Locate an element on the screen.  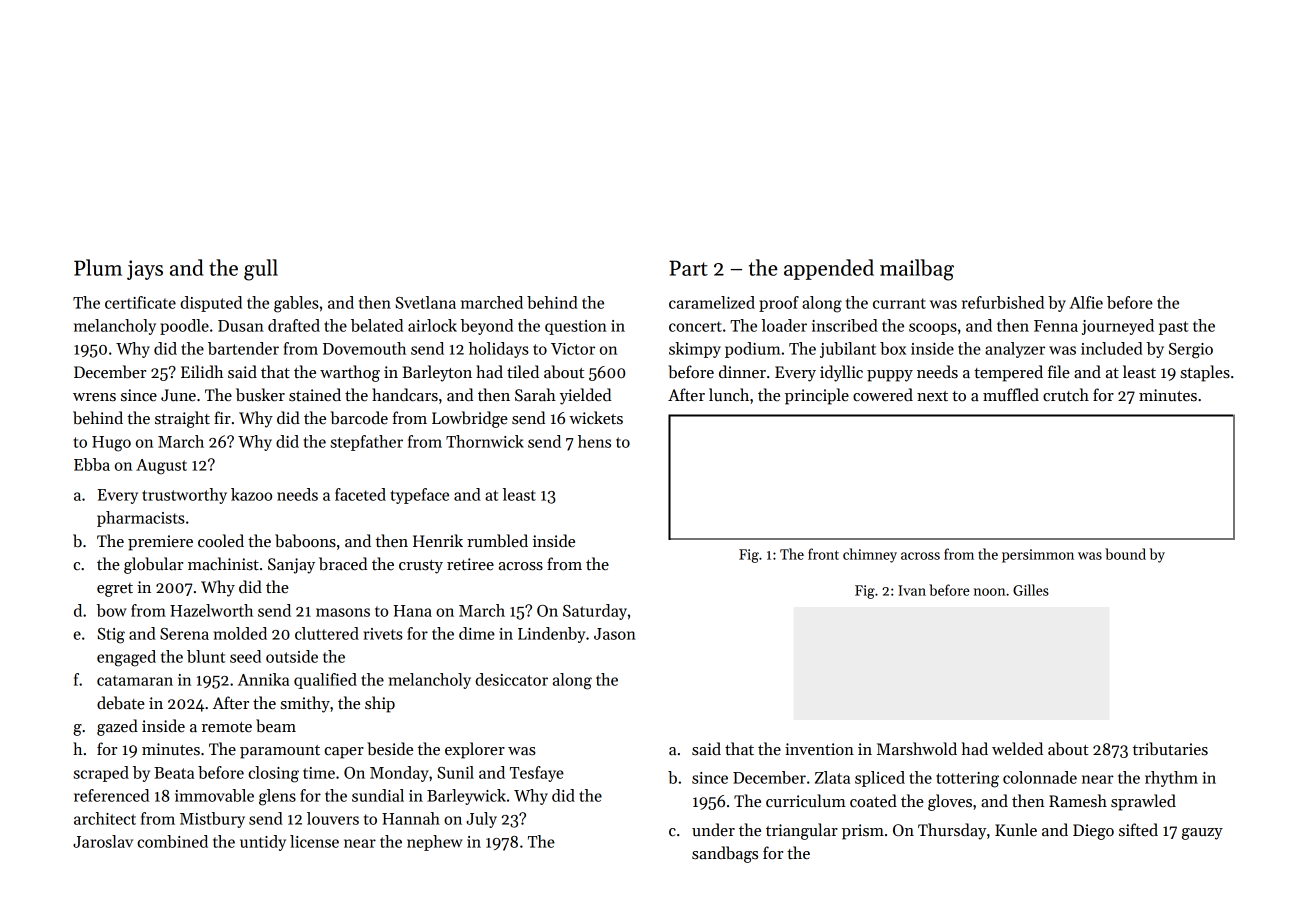
Zlata is located at coordinates (832, 777).
